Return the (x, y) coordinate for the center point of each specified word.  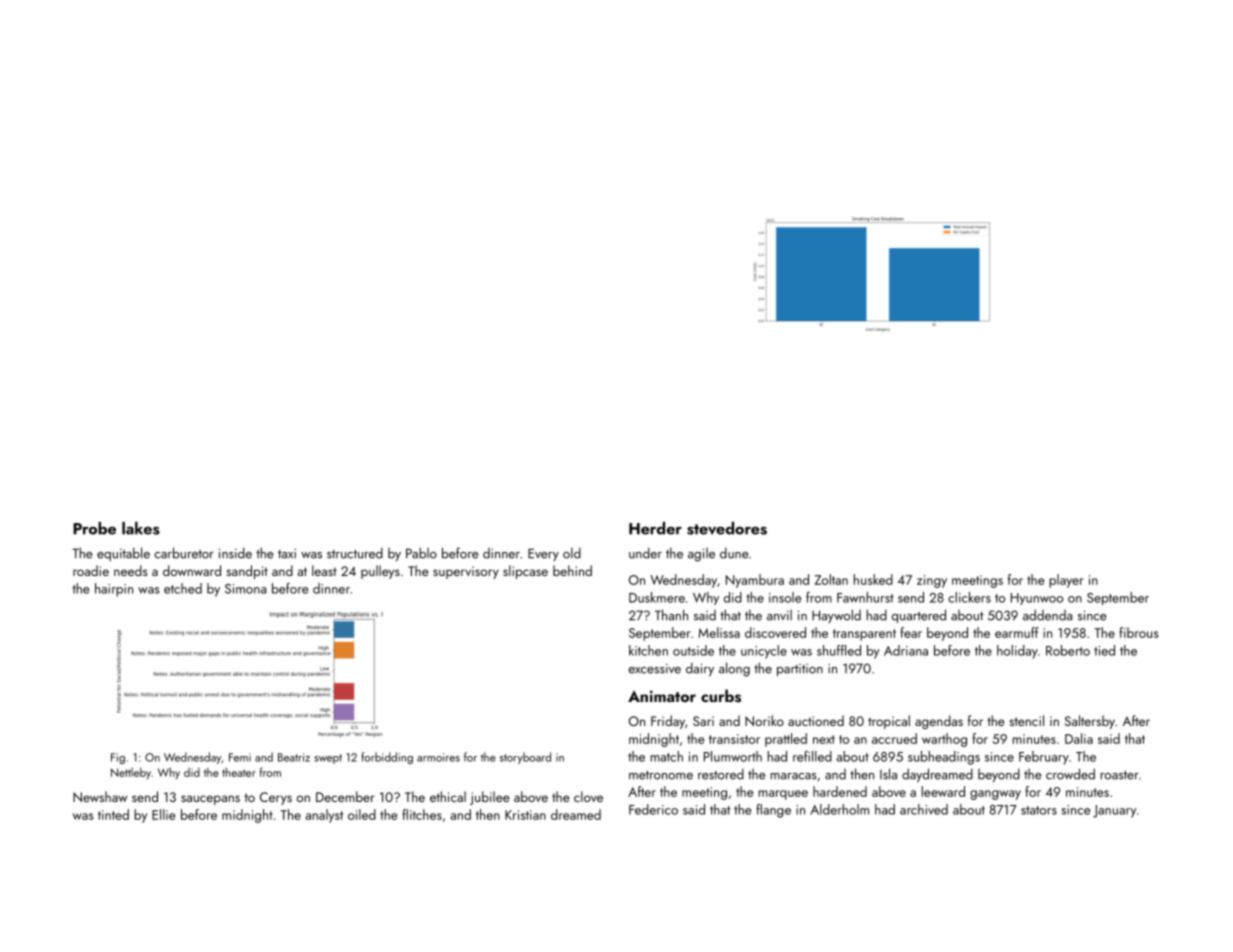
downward (192, 570)
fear (911, 632)
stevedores (727, 528)
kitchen (648, 650)
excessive (655, 669)
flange (773, 811)
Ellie (163, 814)
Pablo (421, 553)
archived (924, 809)
